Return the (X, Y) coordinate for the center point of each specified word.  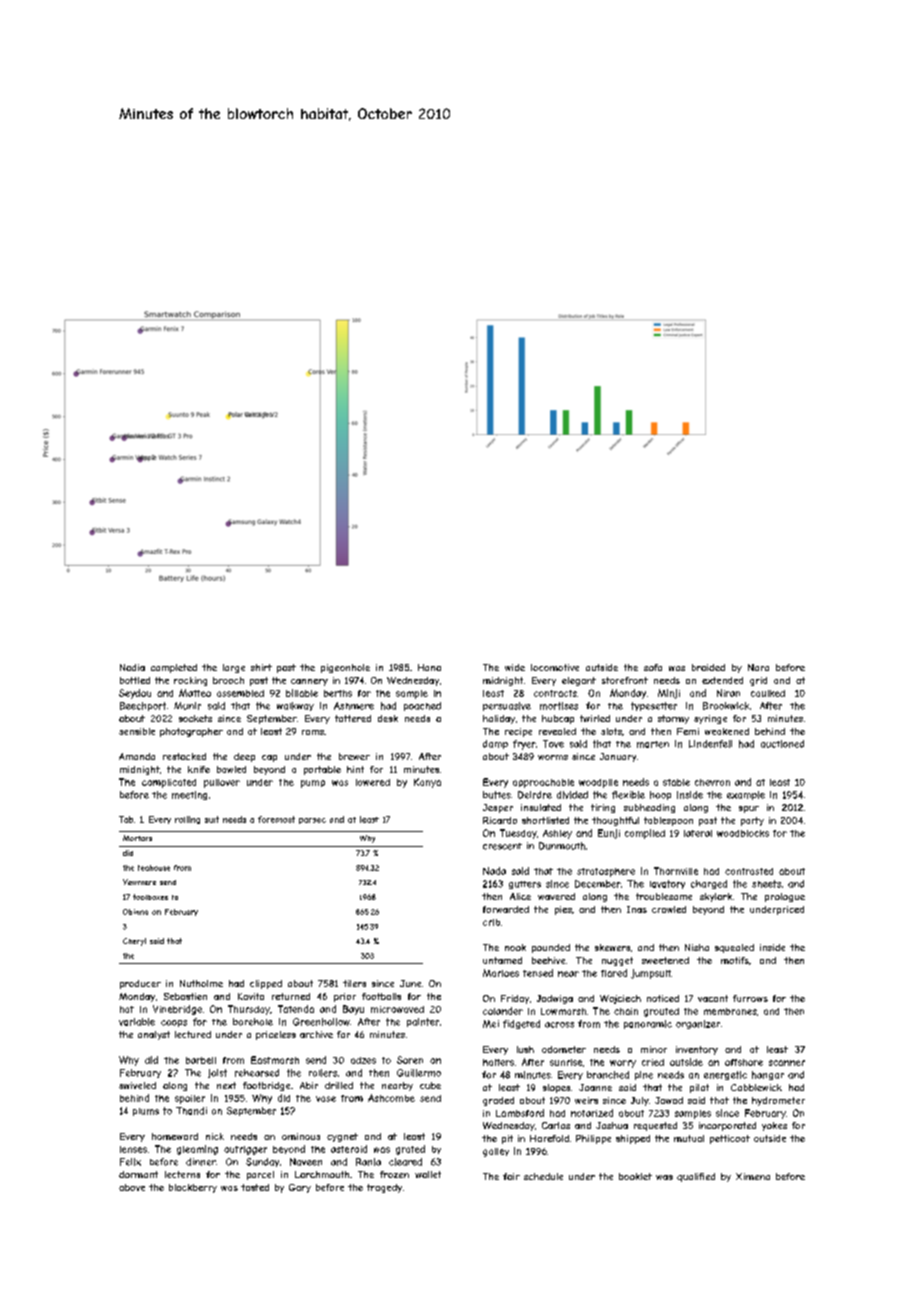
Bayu (353, 1010)
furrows (750, 998)
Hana (429, 667)
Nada (494, 871)
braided (708, 667)
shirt (261, 667)
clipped (266, 984)
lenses (133, 1149)
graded (498, 1101)
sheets (766, 884)
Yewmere (139, 882)
